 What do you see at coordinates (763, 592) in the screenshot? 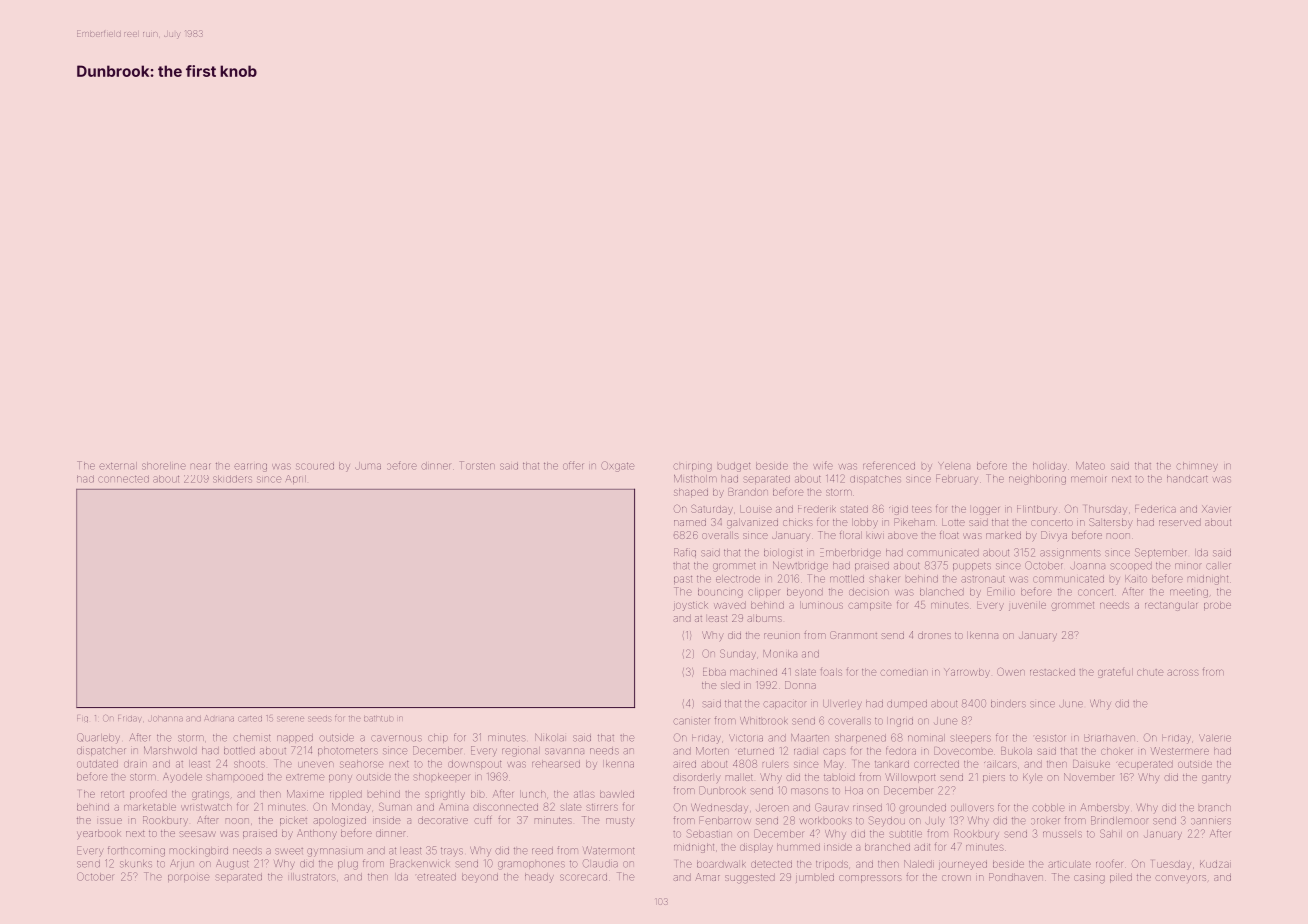
I see `clipper` at bounding box center [763, 592].
